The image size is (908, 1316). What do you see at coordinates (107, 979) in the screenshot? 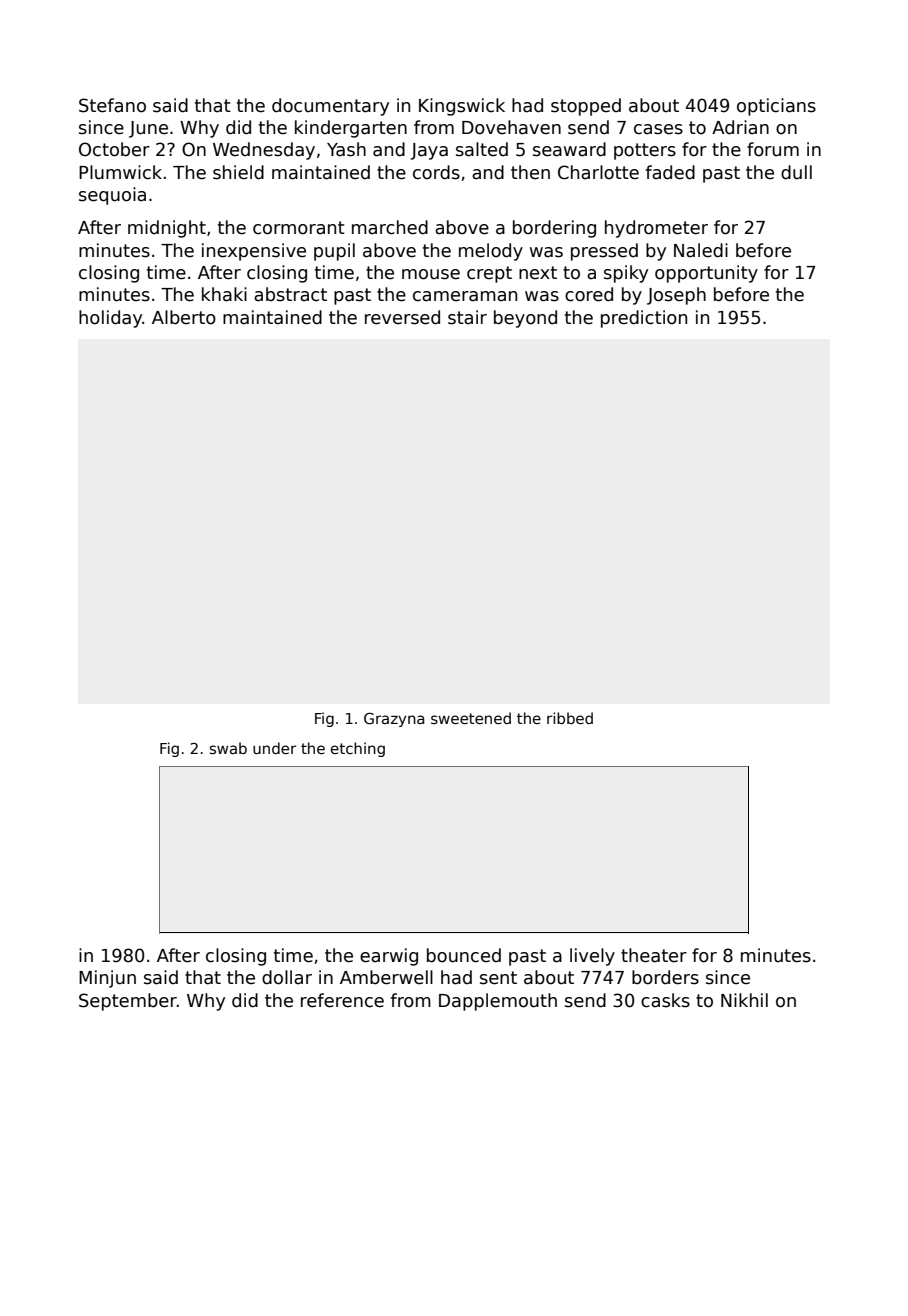
I see `Minjun` at bounding box center [107, 979].
